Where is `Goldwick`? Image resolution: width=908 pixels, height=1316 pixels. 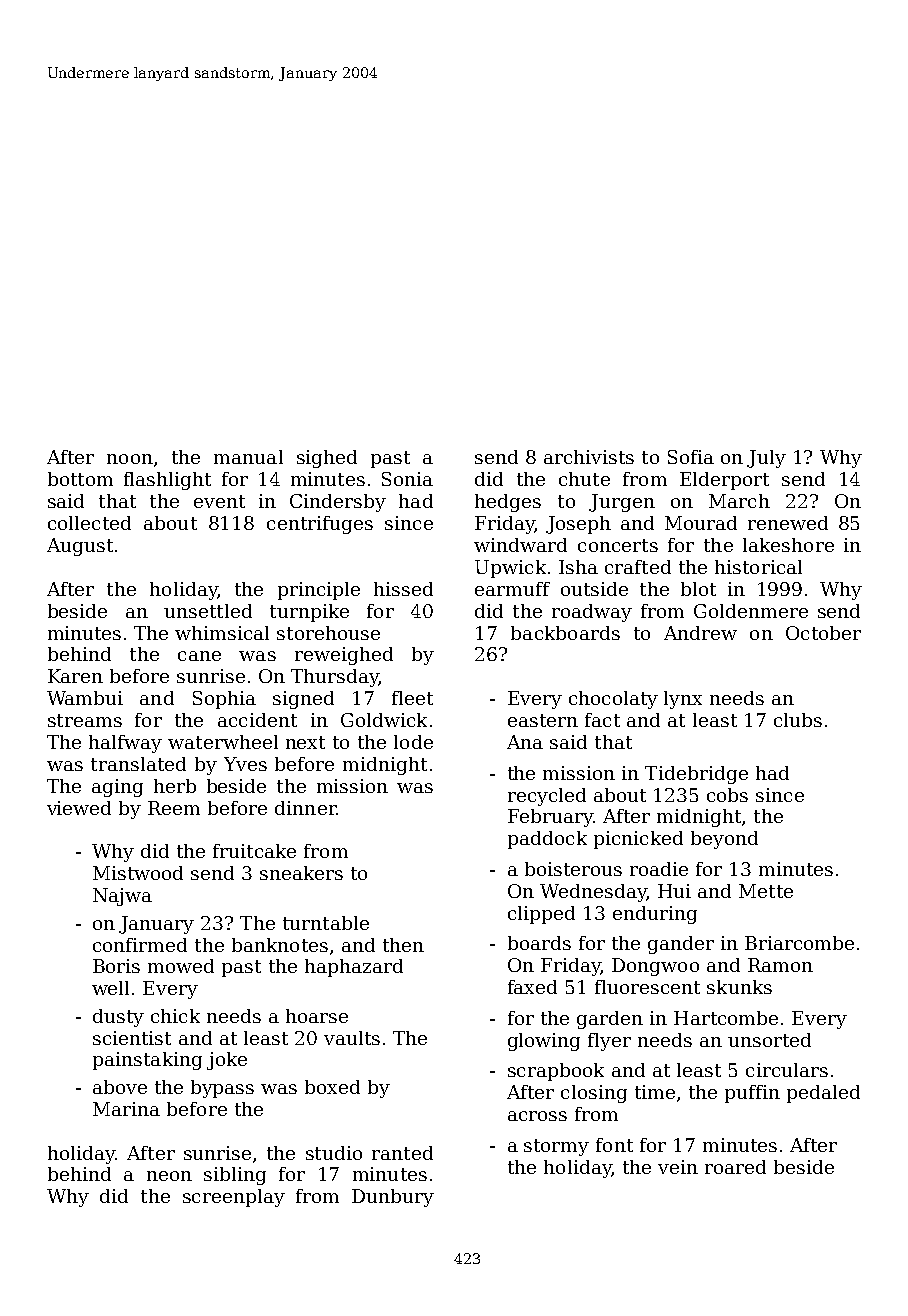
Goldwick is located at coordinates (384, 720).
